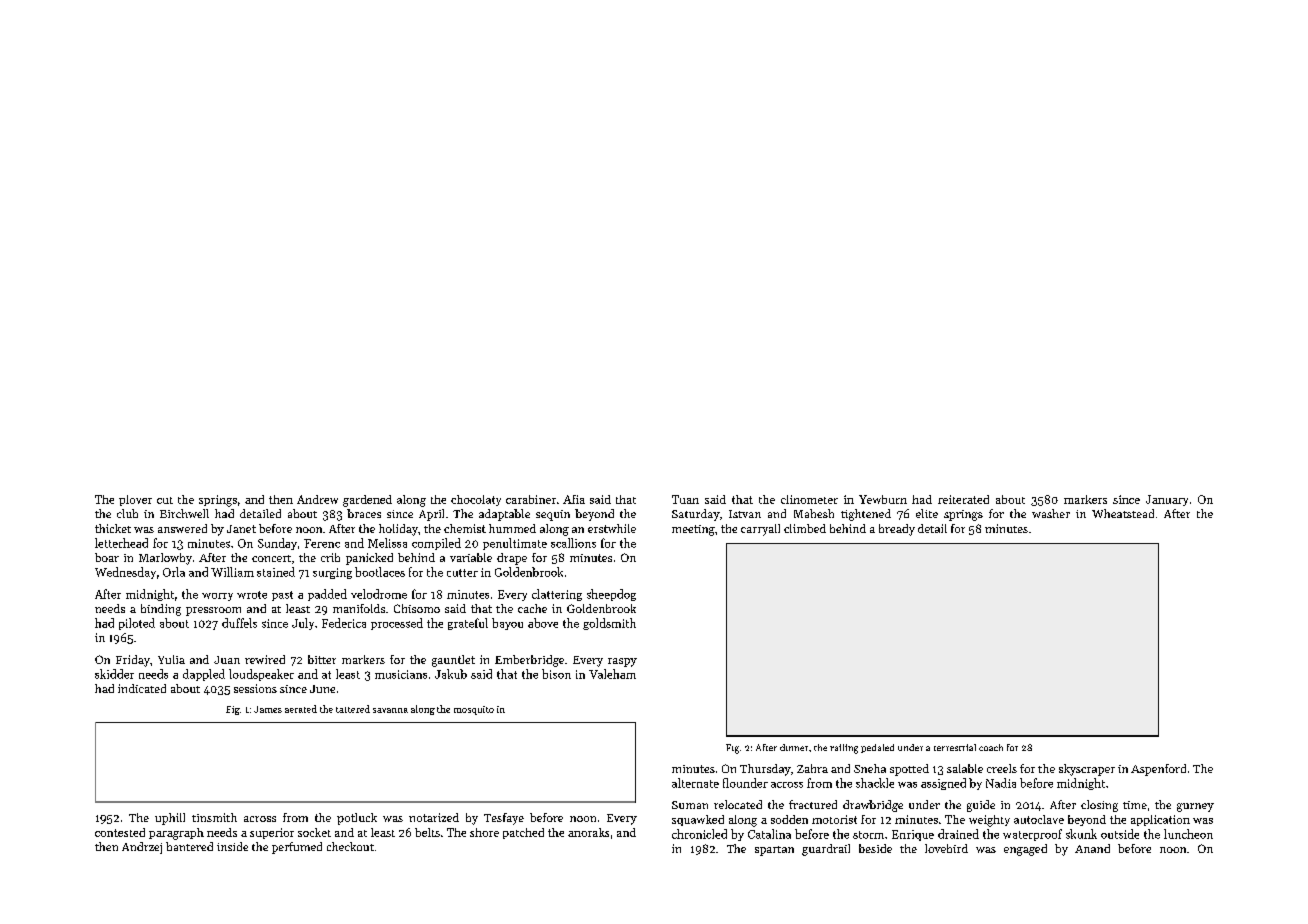 The image size is (1308, 924). I want to click on chronicled, so click(699, 834).
